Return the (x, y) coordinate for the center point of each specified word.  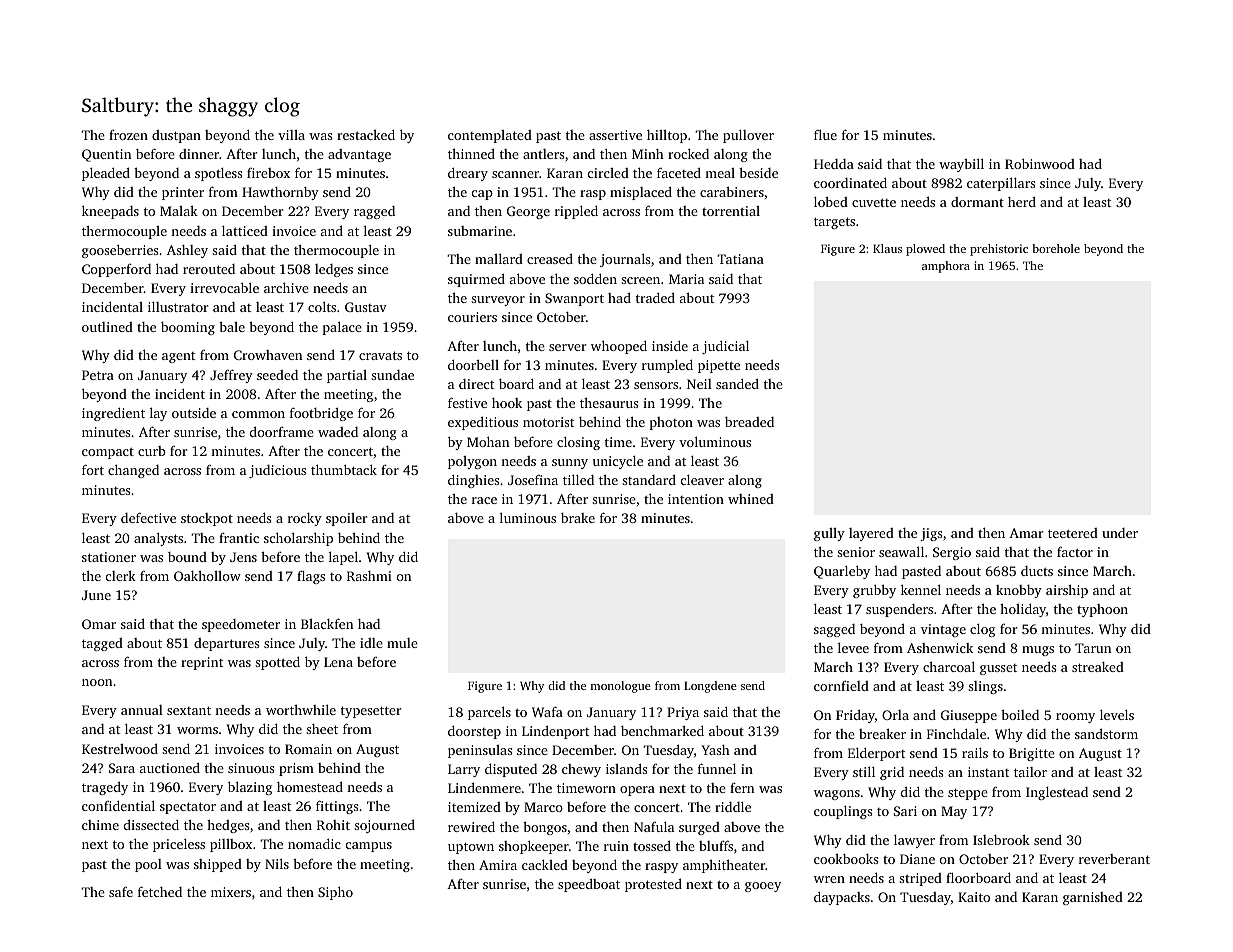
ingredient (113, 414)
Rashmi (369, 576)
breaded (749, 422)
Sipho (335, 893)
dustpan (176, 136)
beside (758, 173)
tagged (102, 644)
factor (1075, 552)
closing (578, 443)
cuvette (874, 202)
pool (148, 865)
